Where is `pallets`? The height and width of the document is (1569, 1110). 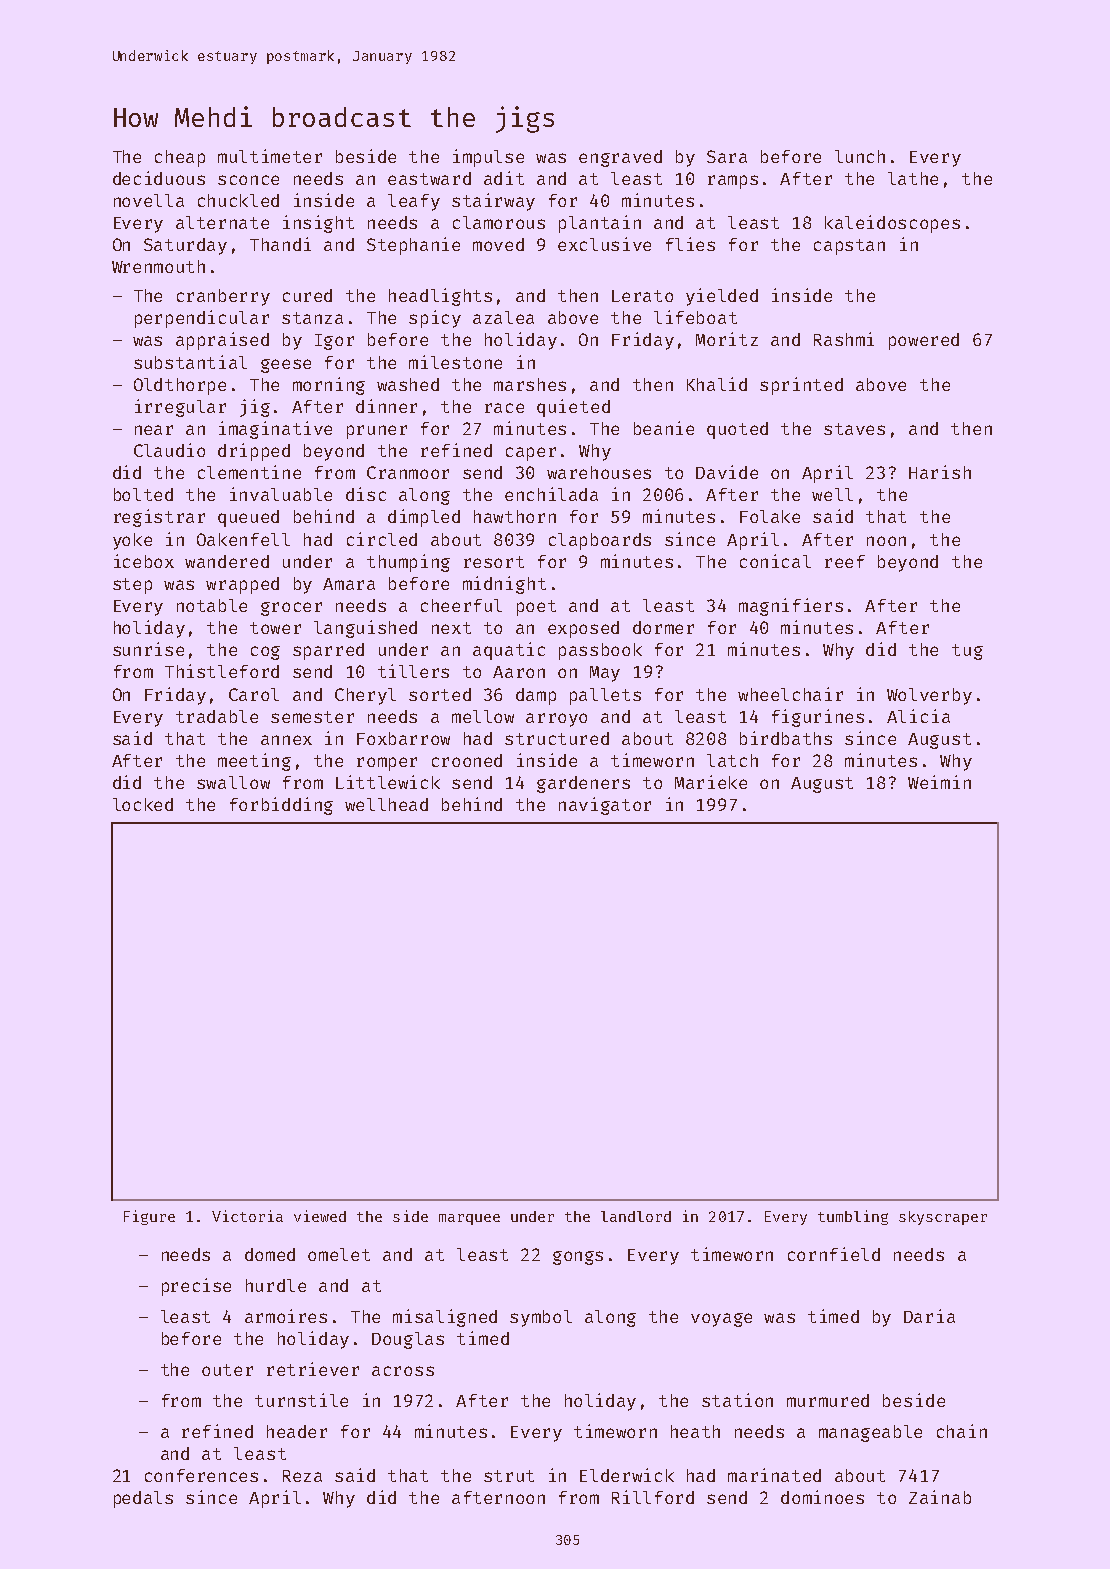
pallets is located at coordinates (605, 696).
